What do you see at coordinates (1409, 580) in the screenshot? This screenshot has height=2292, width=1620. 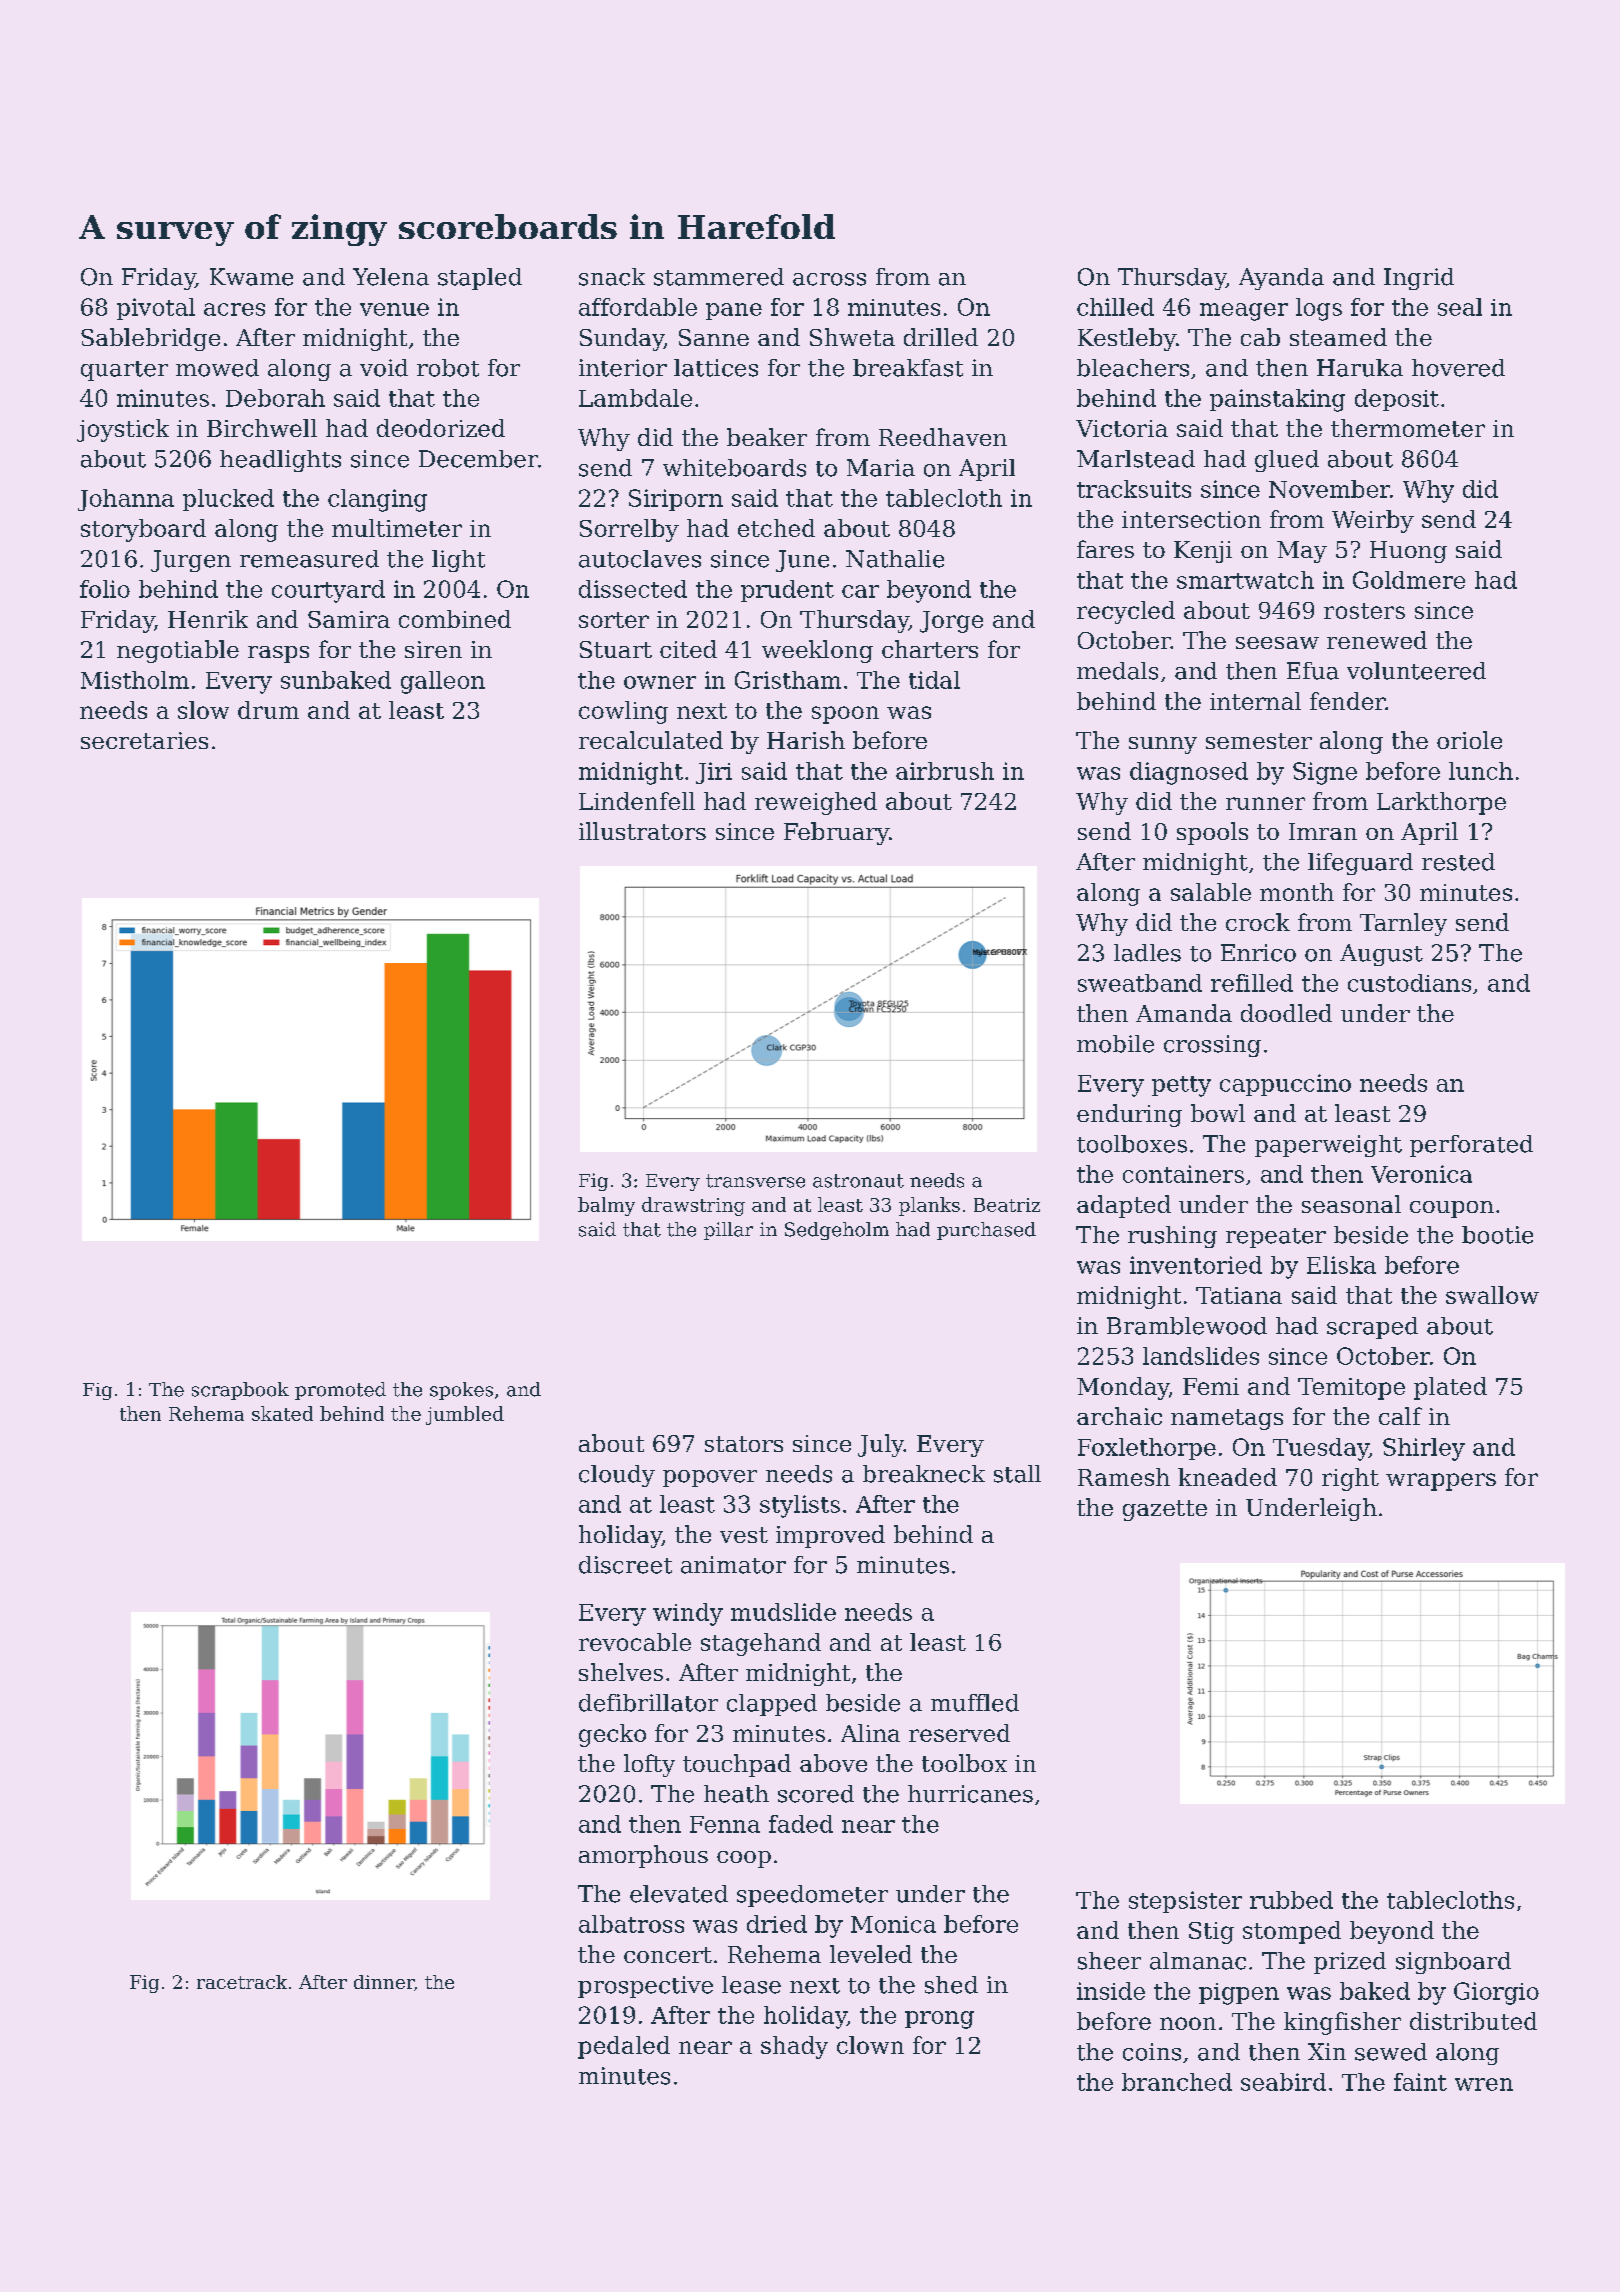 I see `Goldmere` at bounding box center [1409, 580].
